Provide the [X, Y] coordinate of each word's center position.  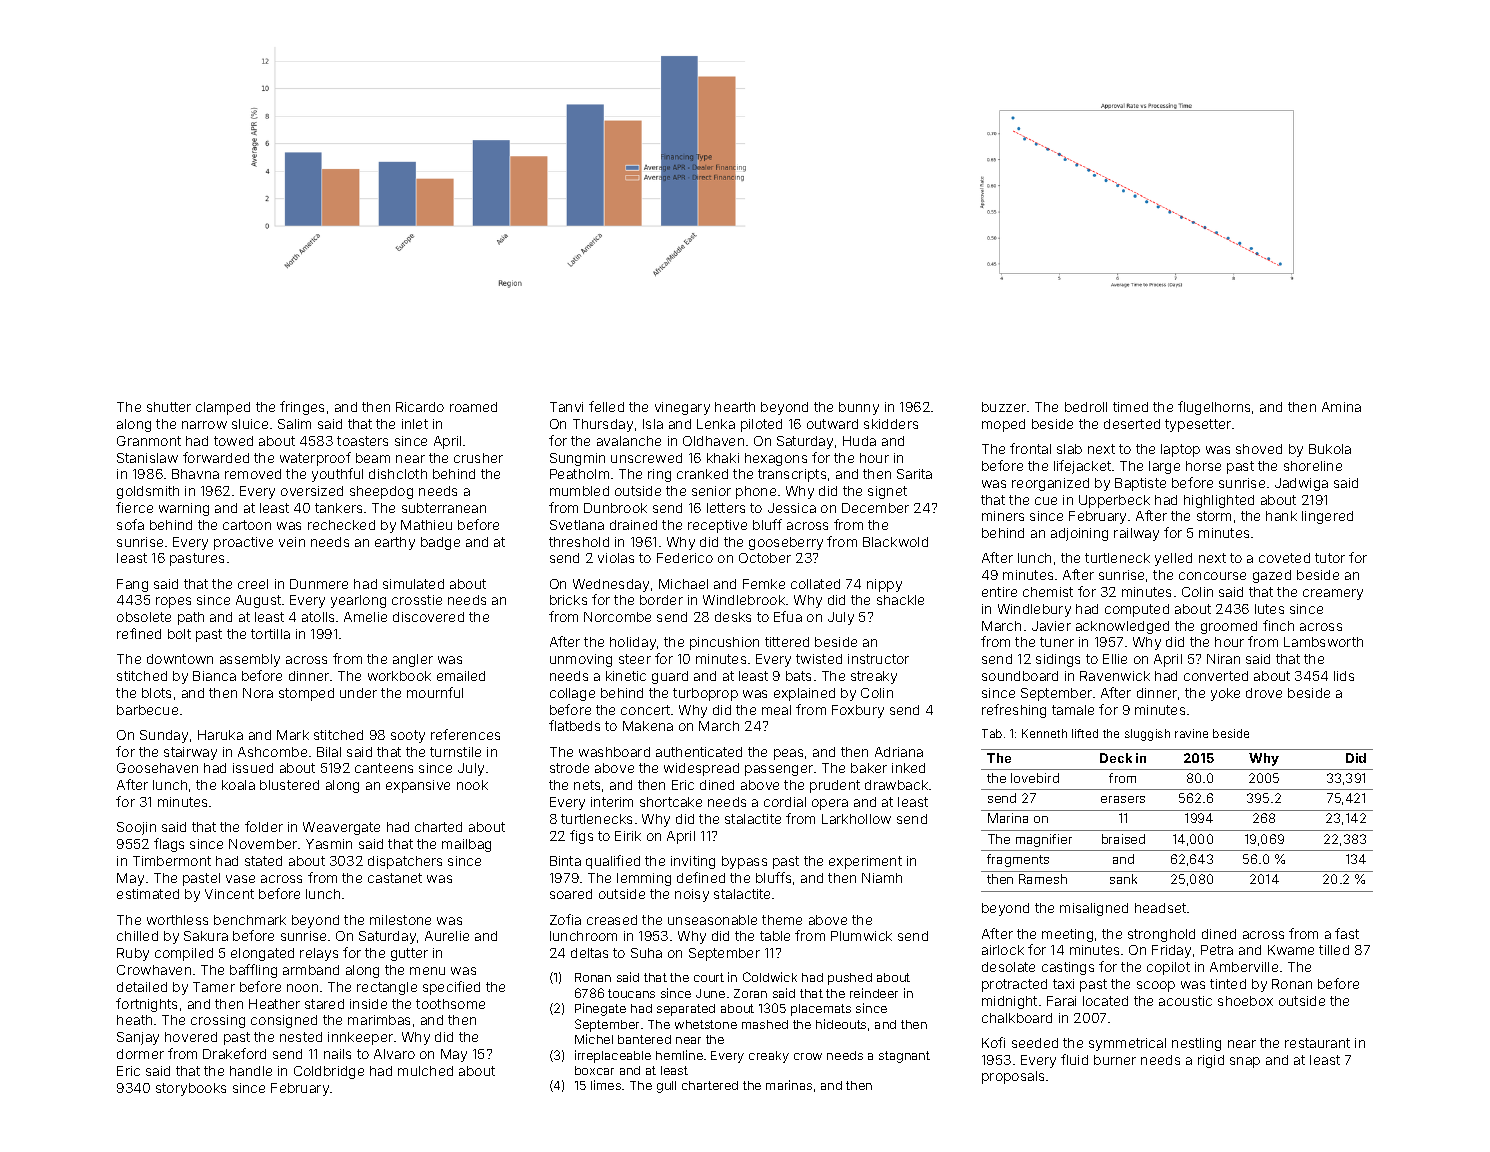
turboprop [705, 694]
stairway [190, 753]
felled [606, 406]
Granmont [149, 441]
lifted [1085, 733]
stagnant [904, 1057]
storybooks [191, 1089]
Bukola [1330, 449]
